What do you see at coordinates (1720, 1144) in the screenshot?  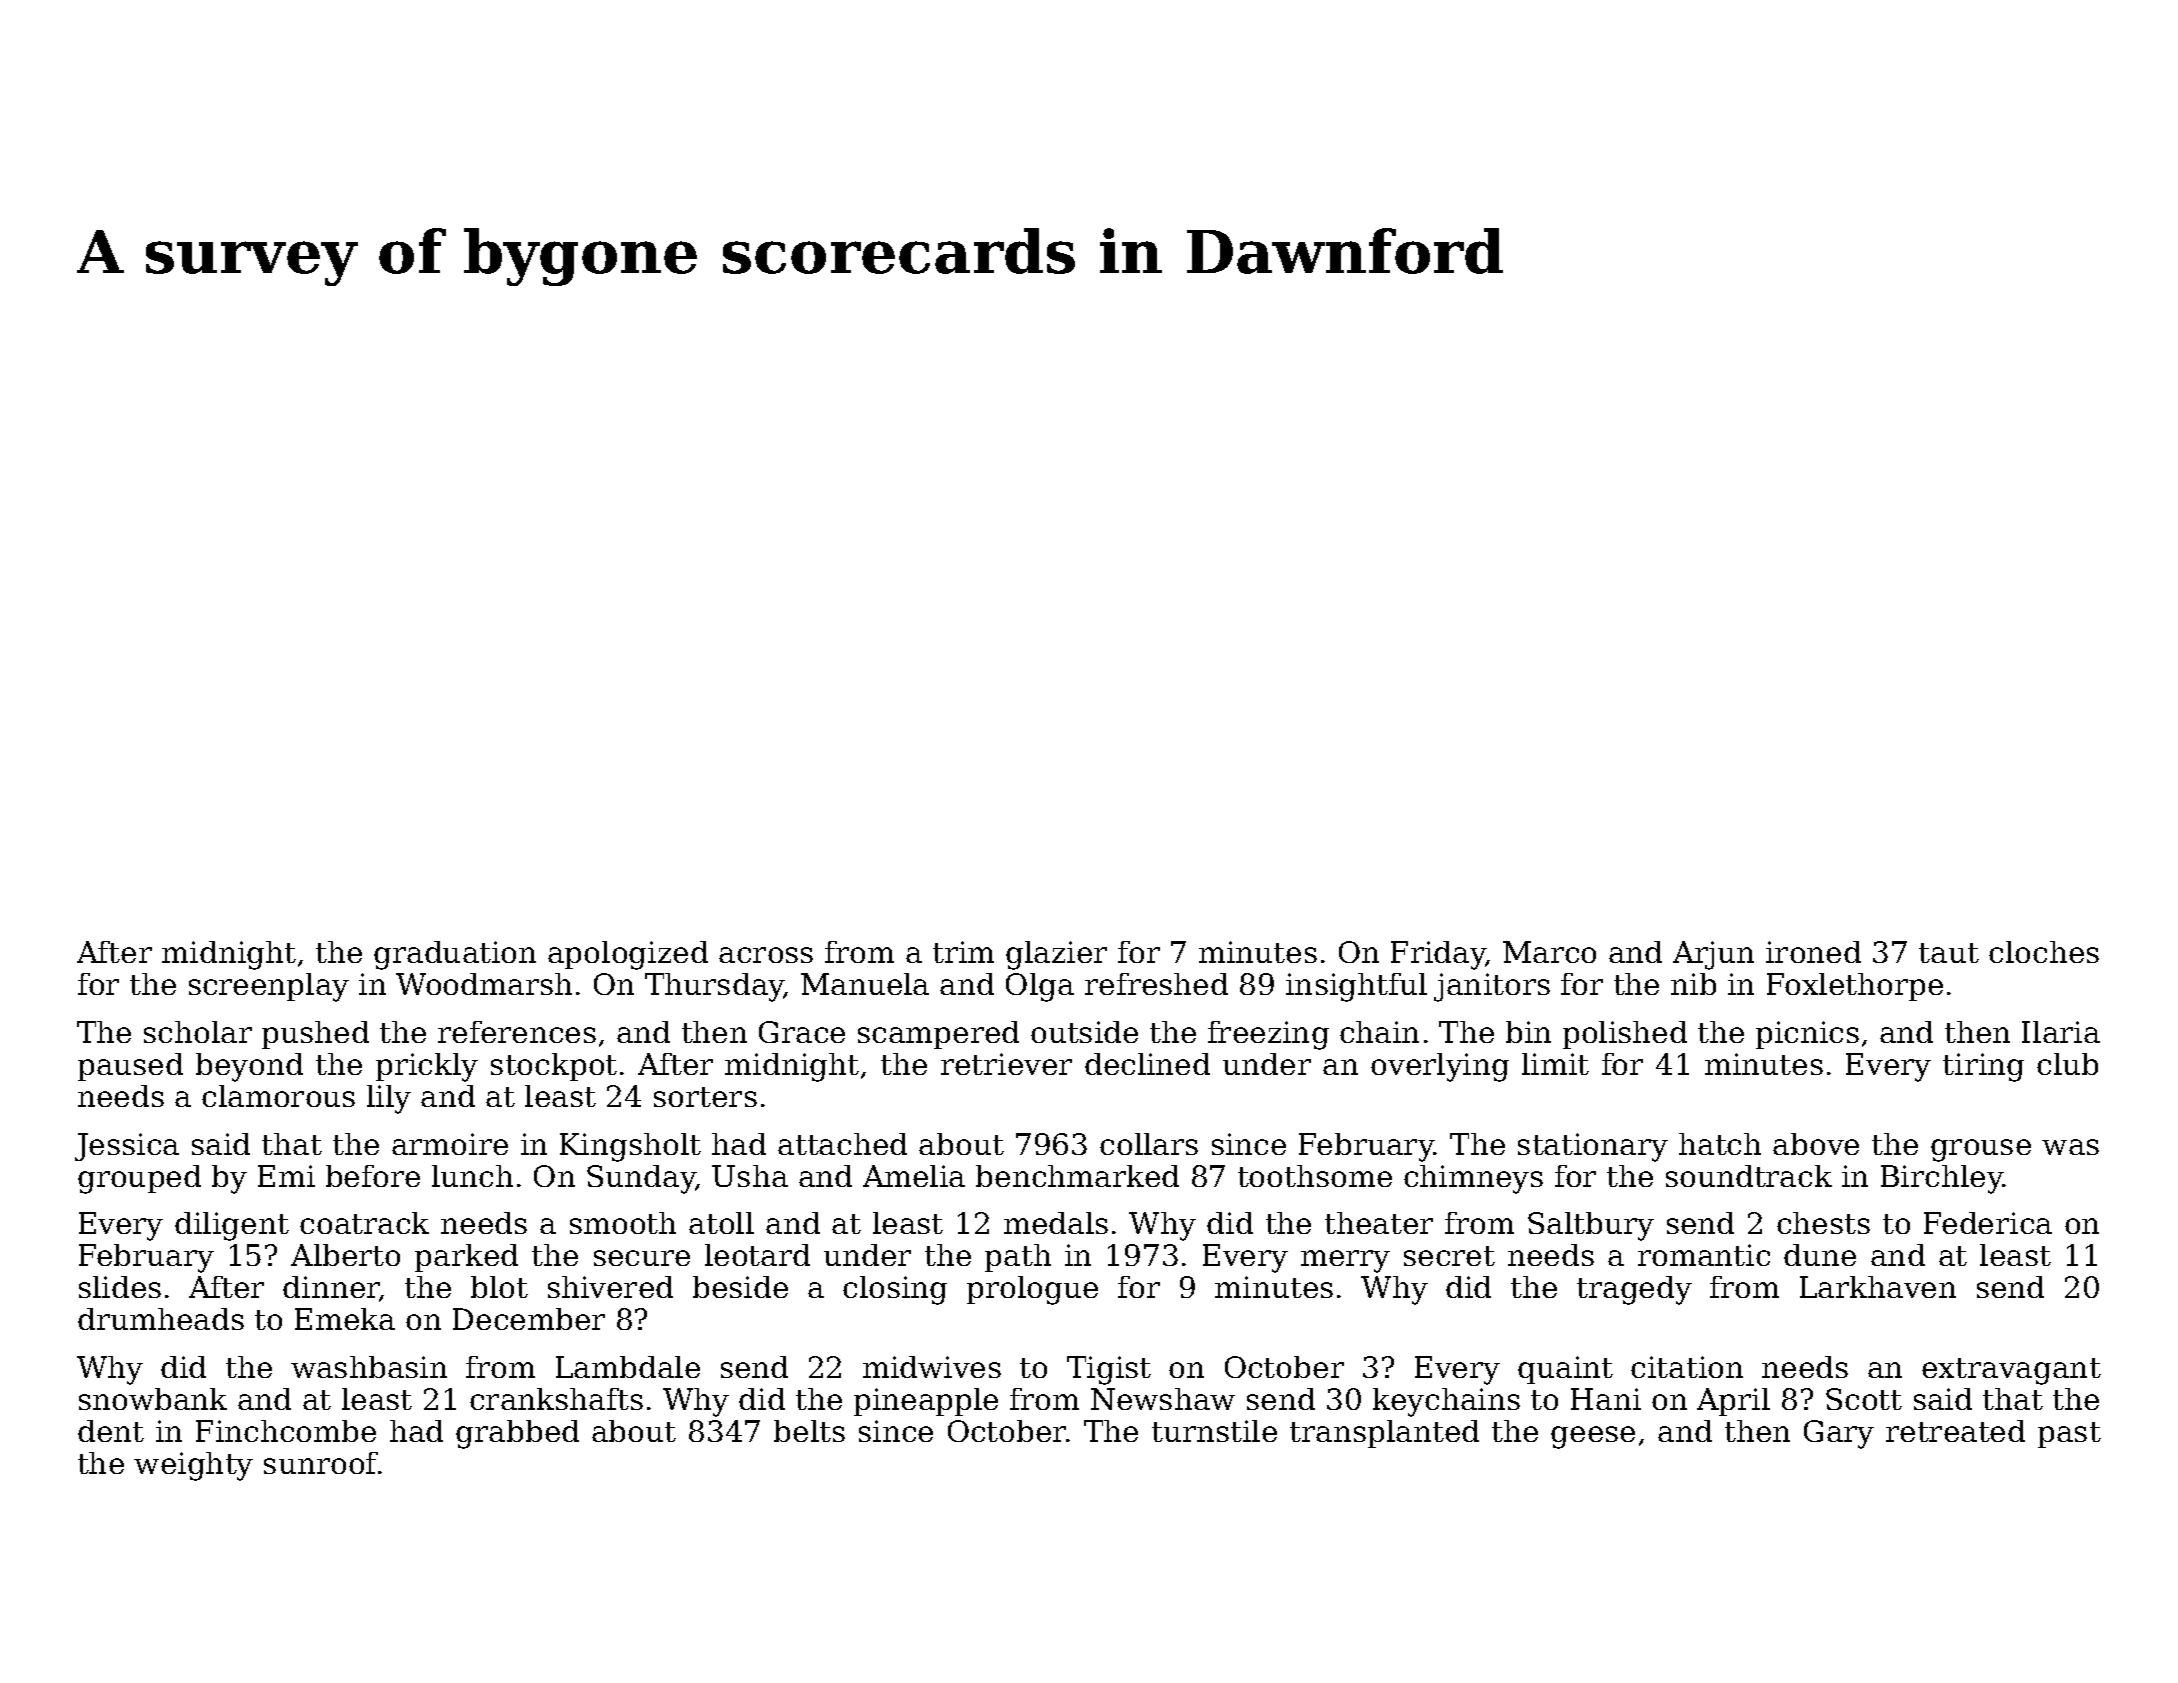 I see `hatch` at bounding box center [1720, 1144].
